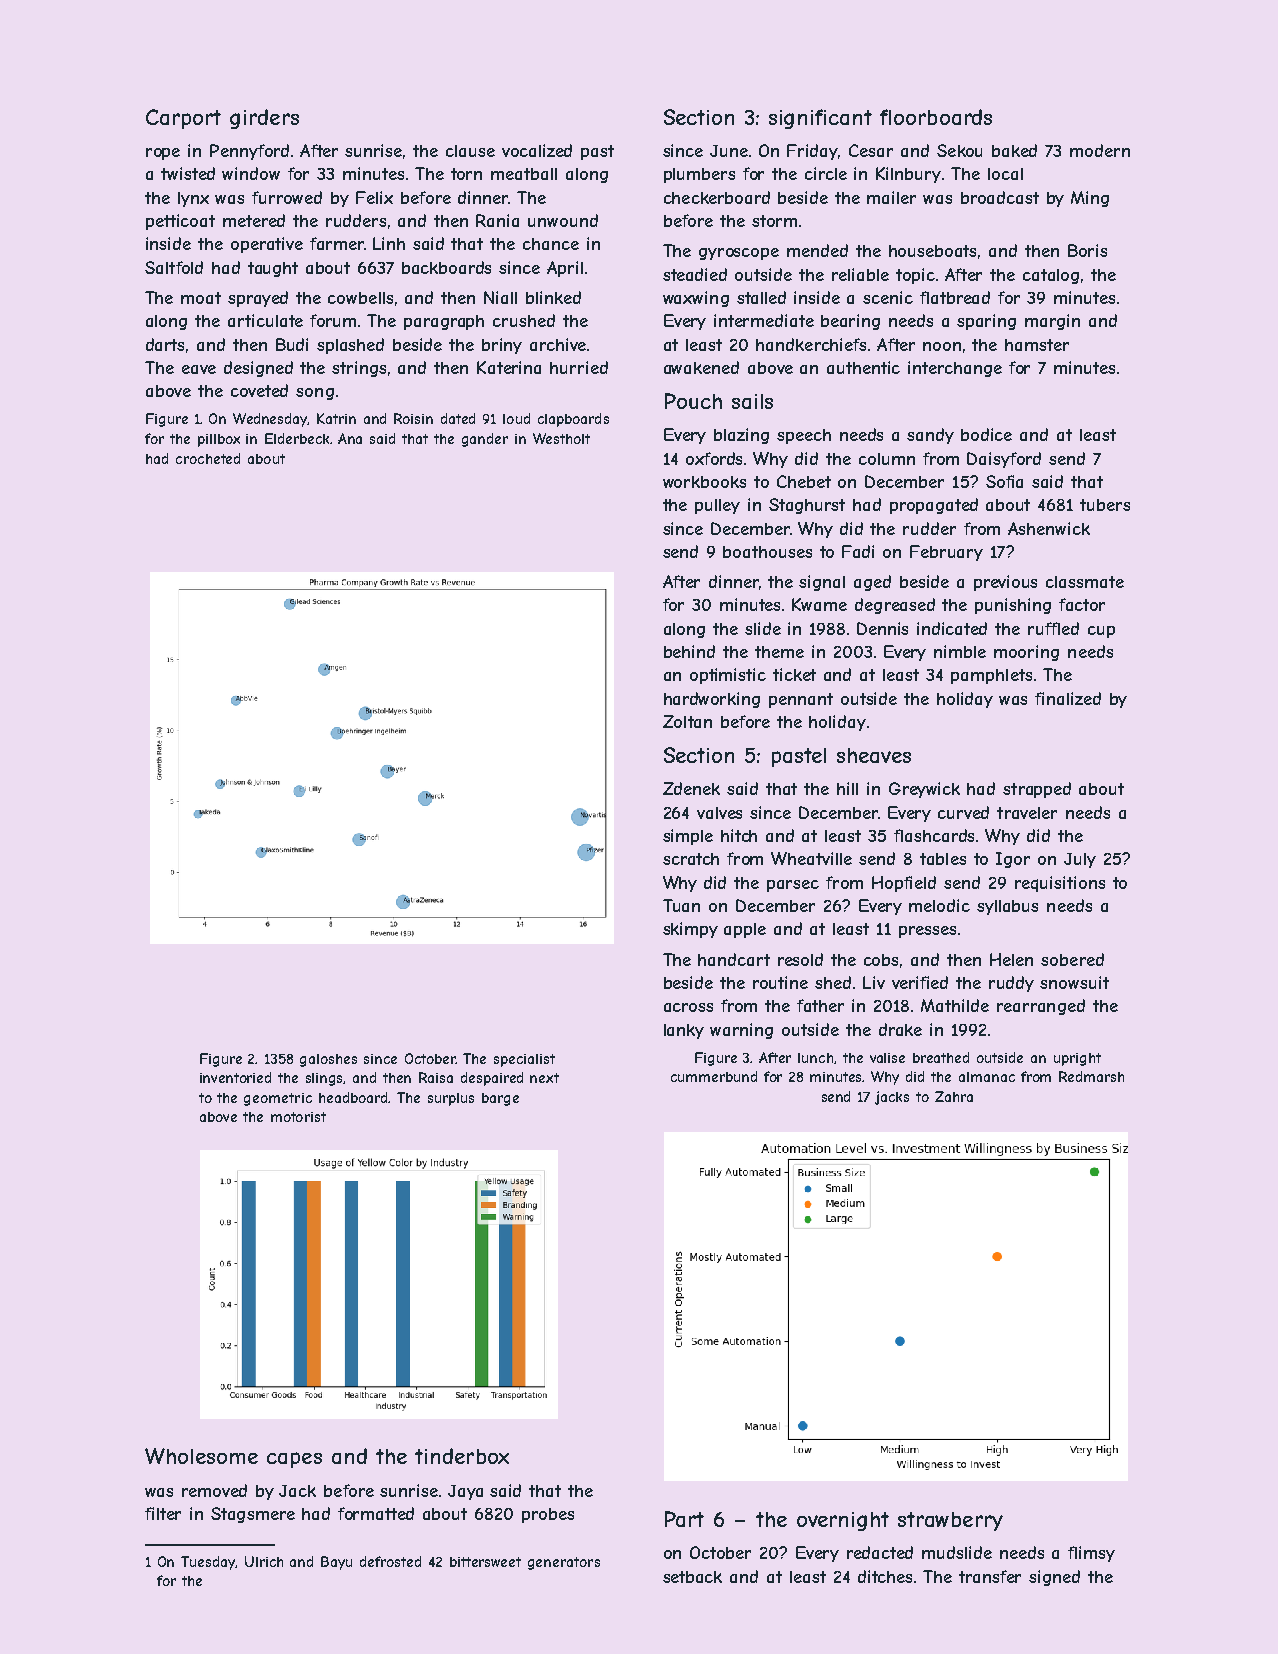 This document has height=1654, width=1278. Describe the element at coordinates (235, 1077) in the document. I see `inventoried` at that location.
